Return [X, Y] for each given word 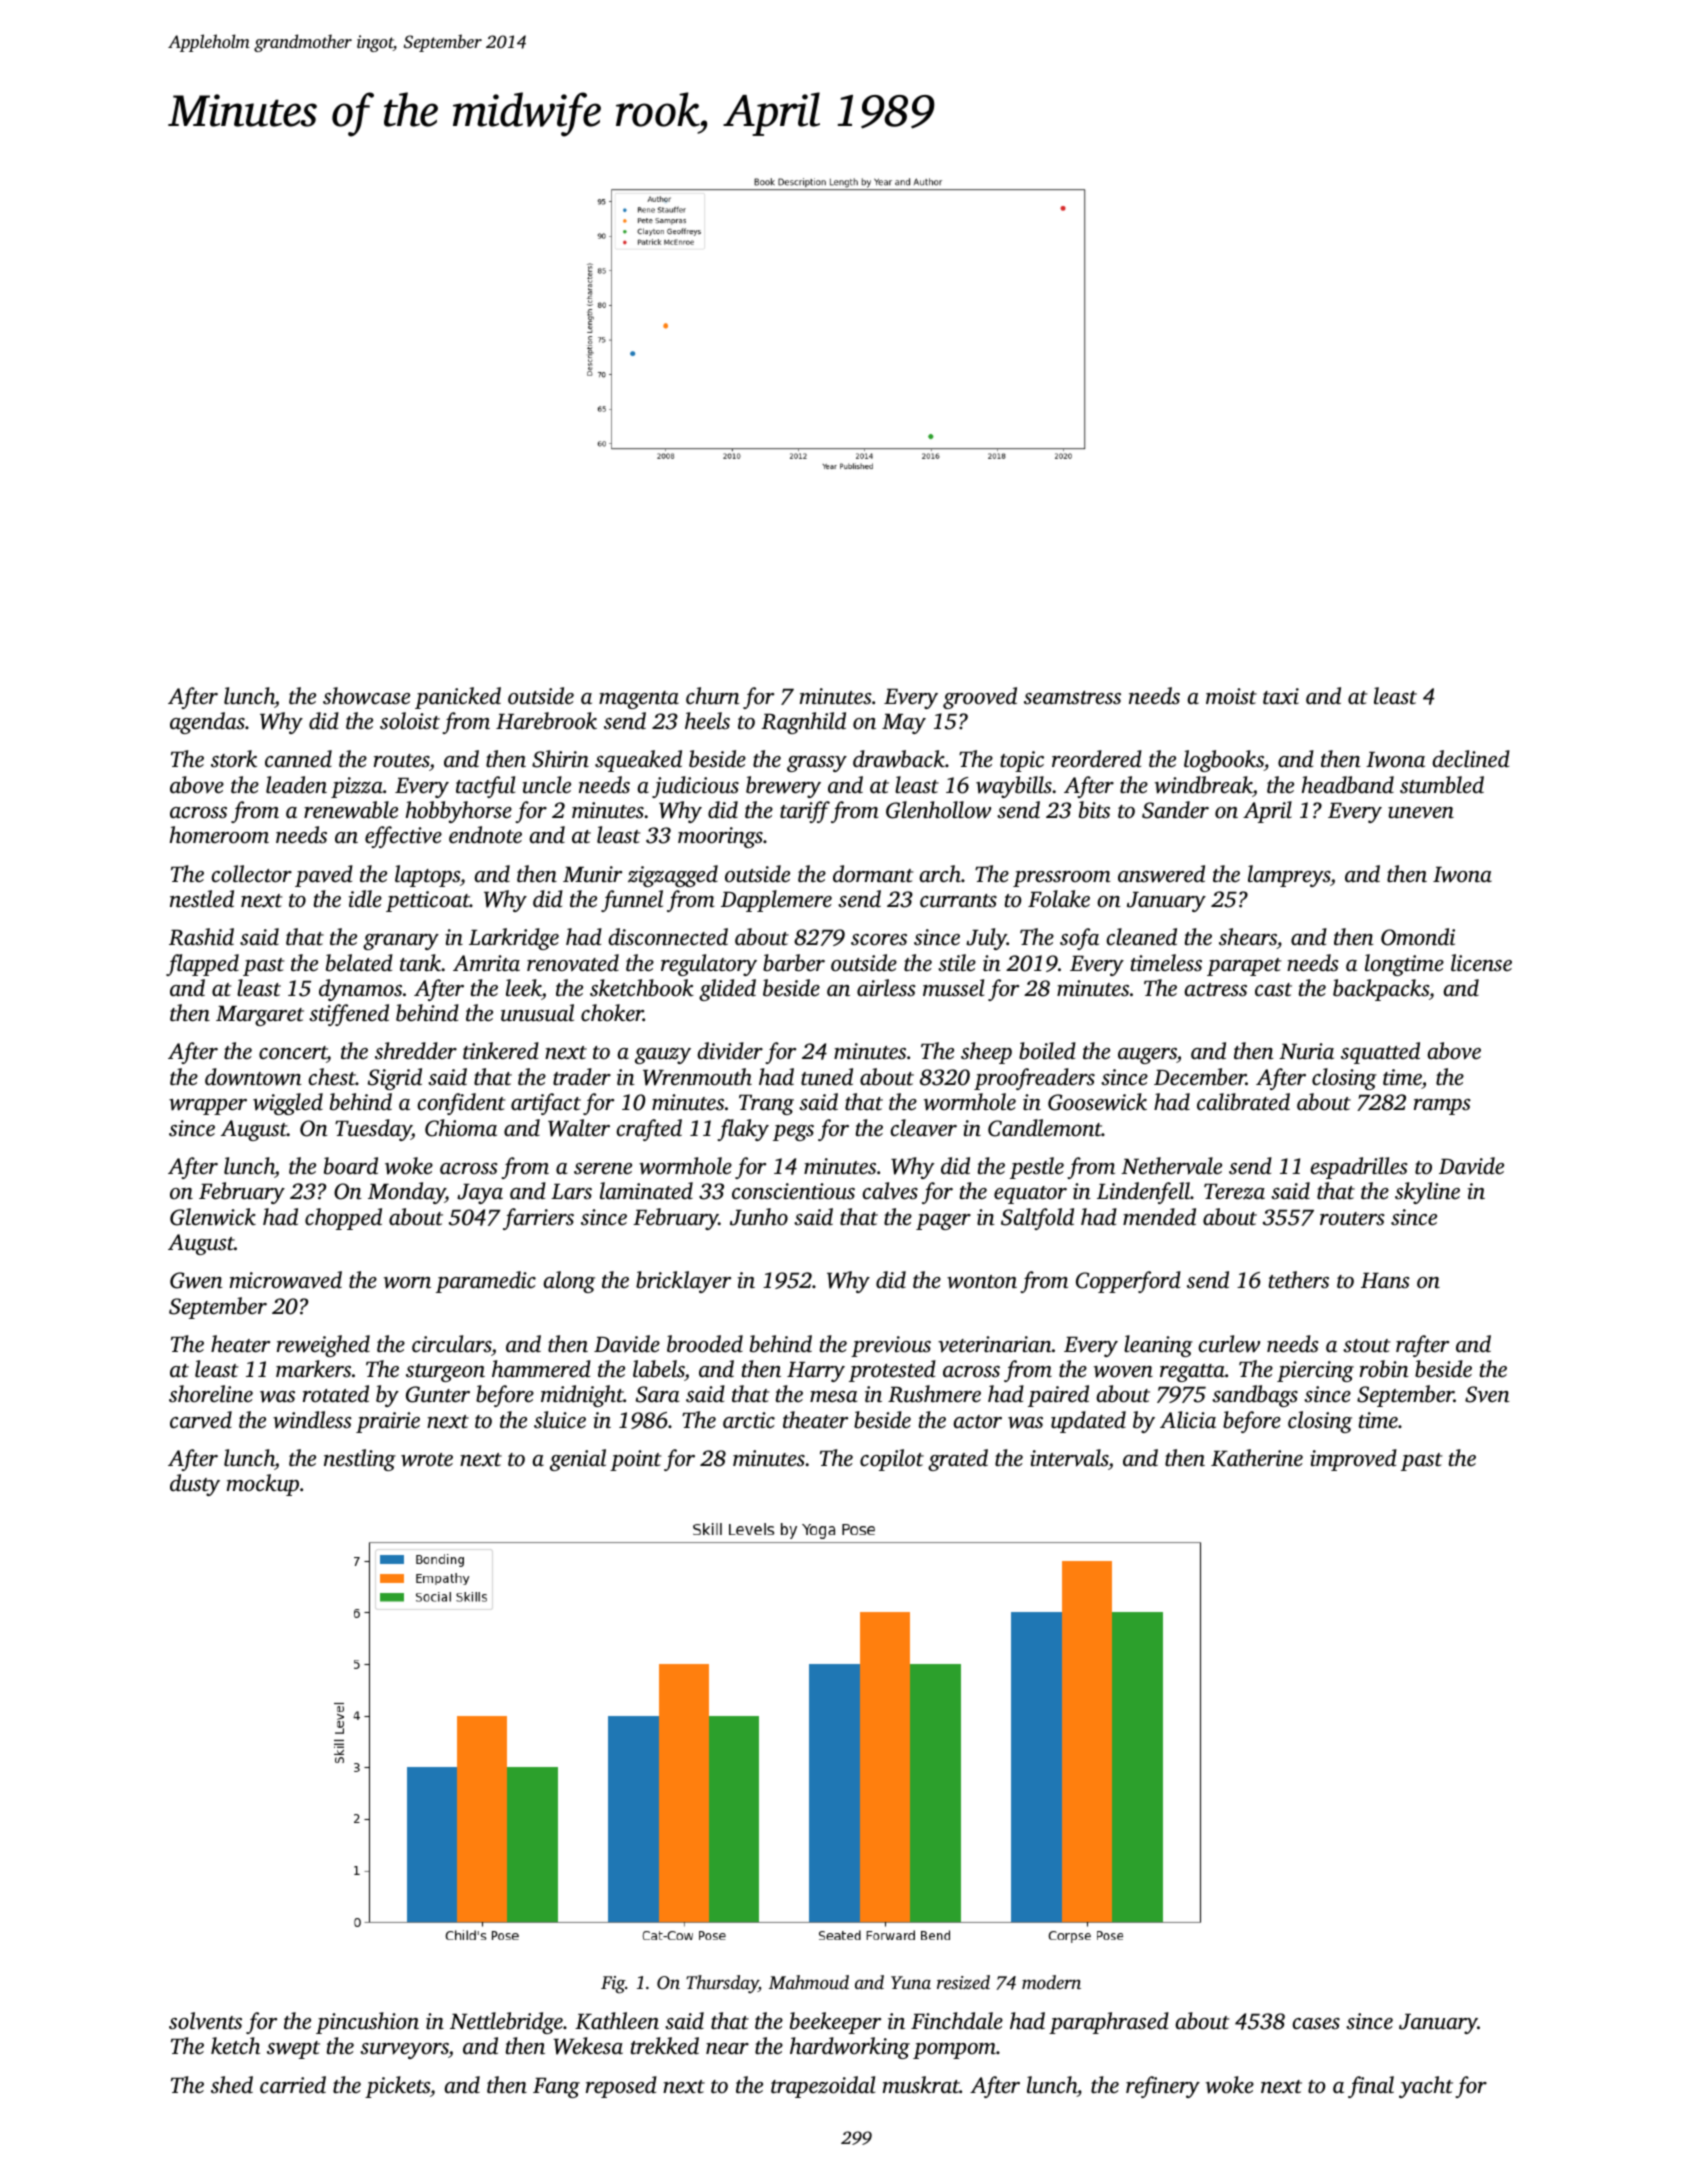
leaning [1158, 1346]
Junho [759, 1217]
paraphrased [1109, 2023]
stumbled [1442, 785]
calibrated [1243, 1102]
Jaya [480, 1194]
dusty [195, 1485]
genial [578, 1460]
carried [293, 2085]
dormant [873, 874]
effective [403, 837]
